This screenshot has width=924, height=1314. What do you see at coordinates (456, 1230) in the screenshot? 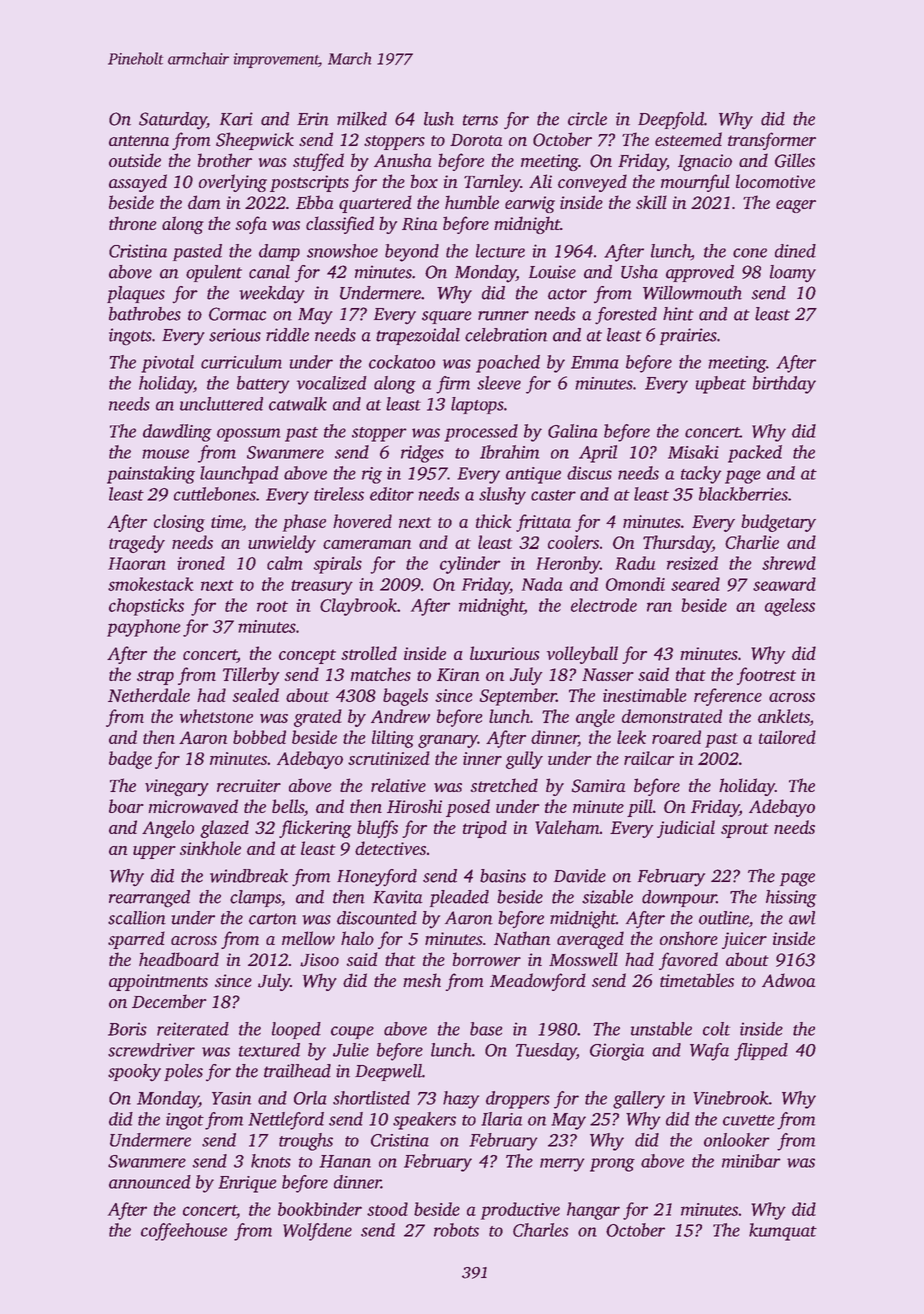
I see `robots` at bounding box center [456, 1230].
